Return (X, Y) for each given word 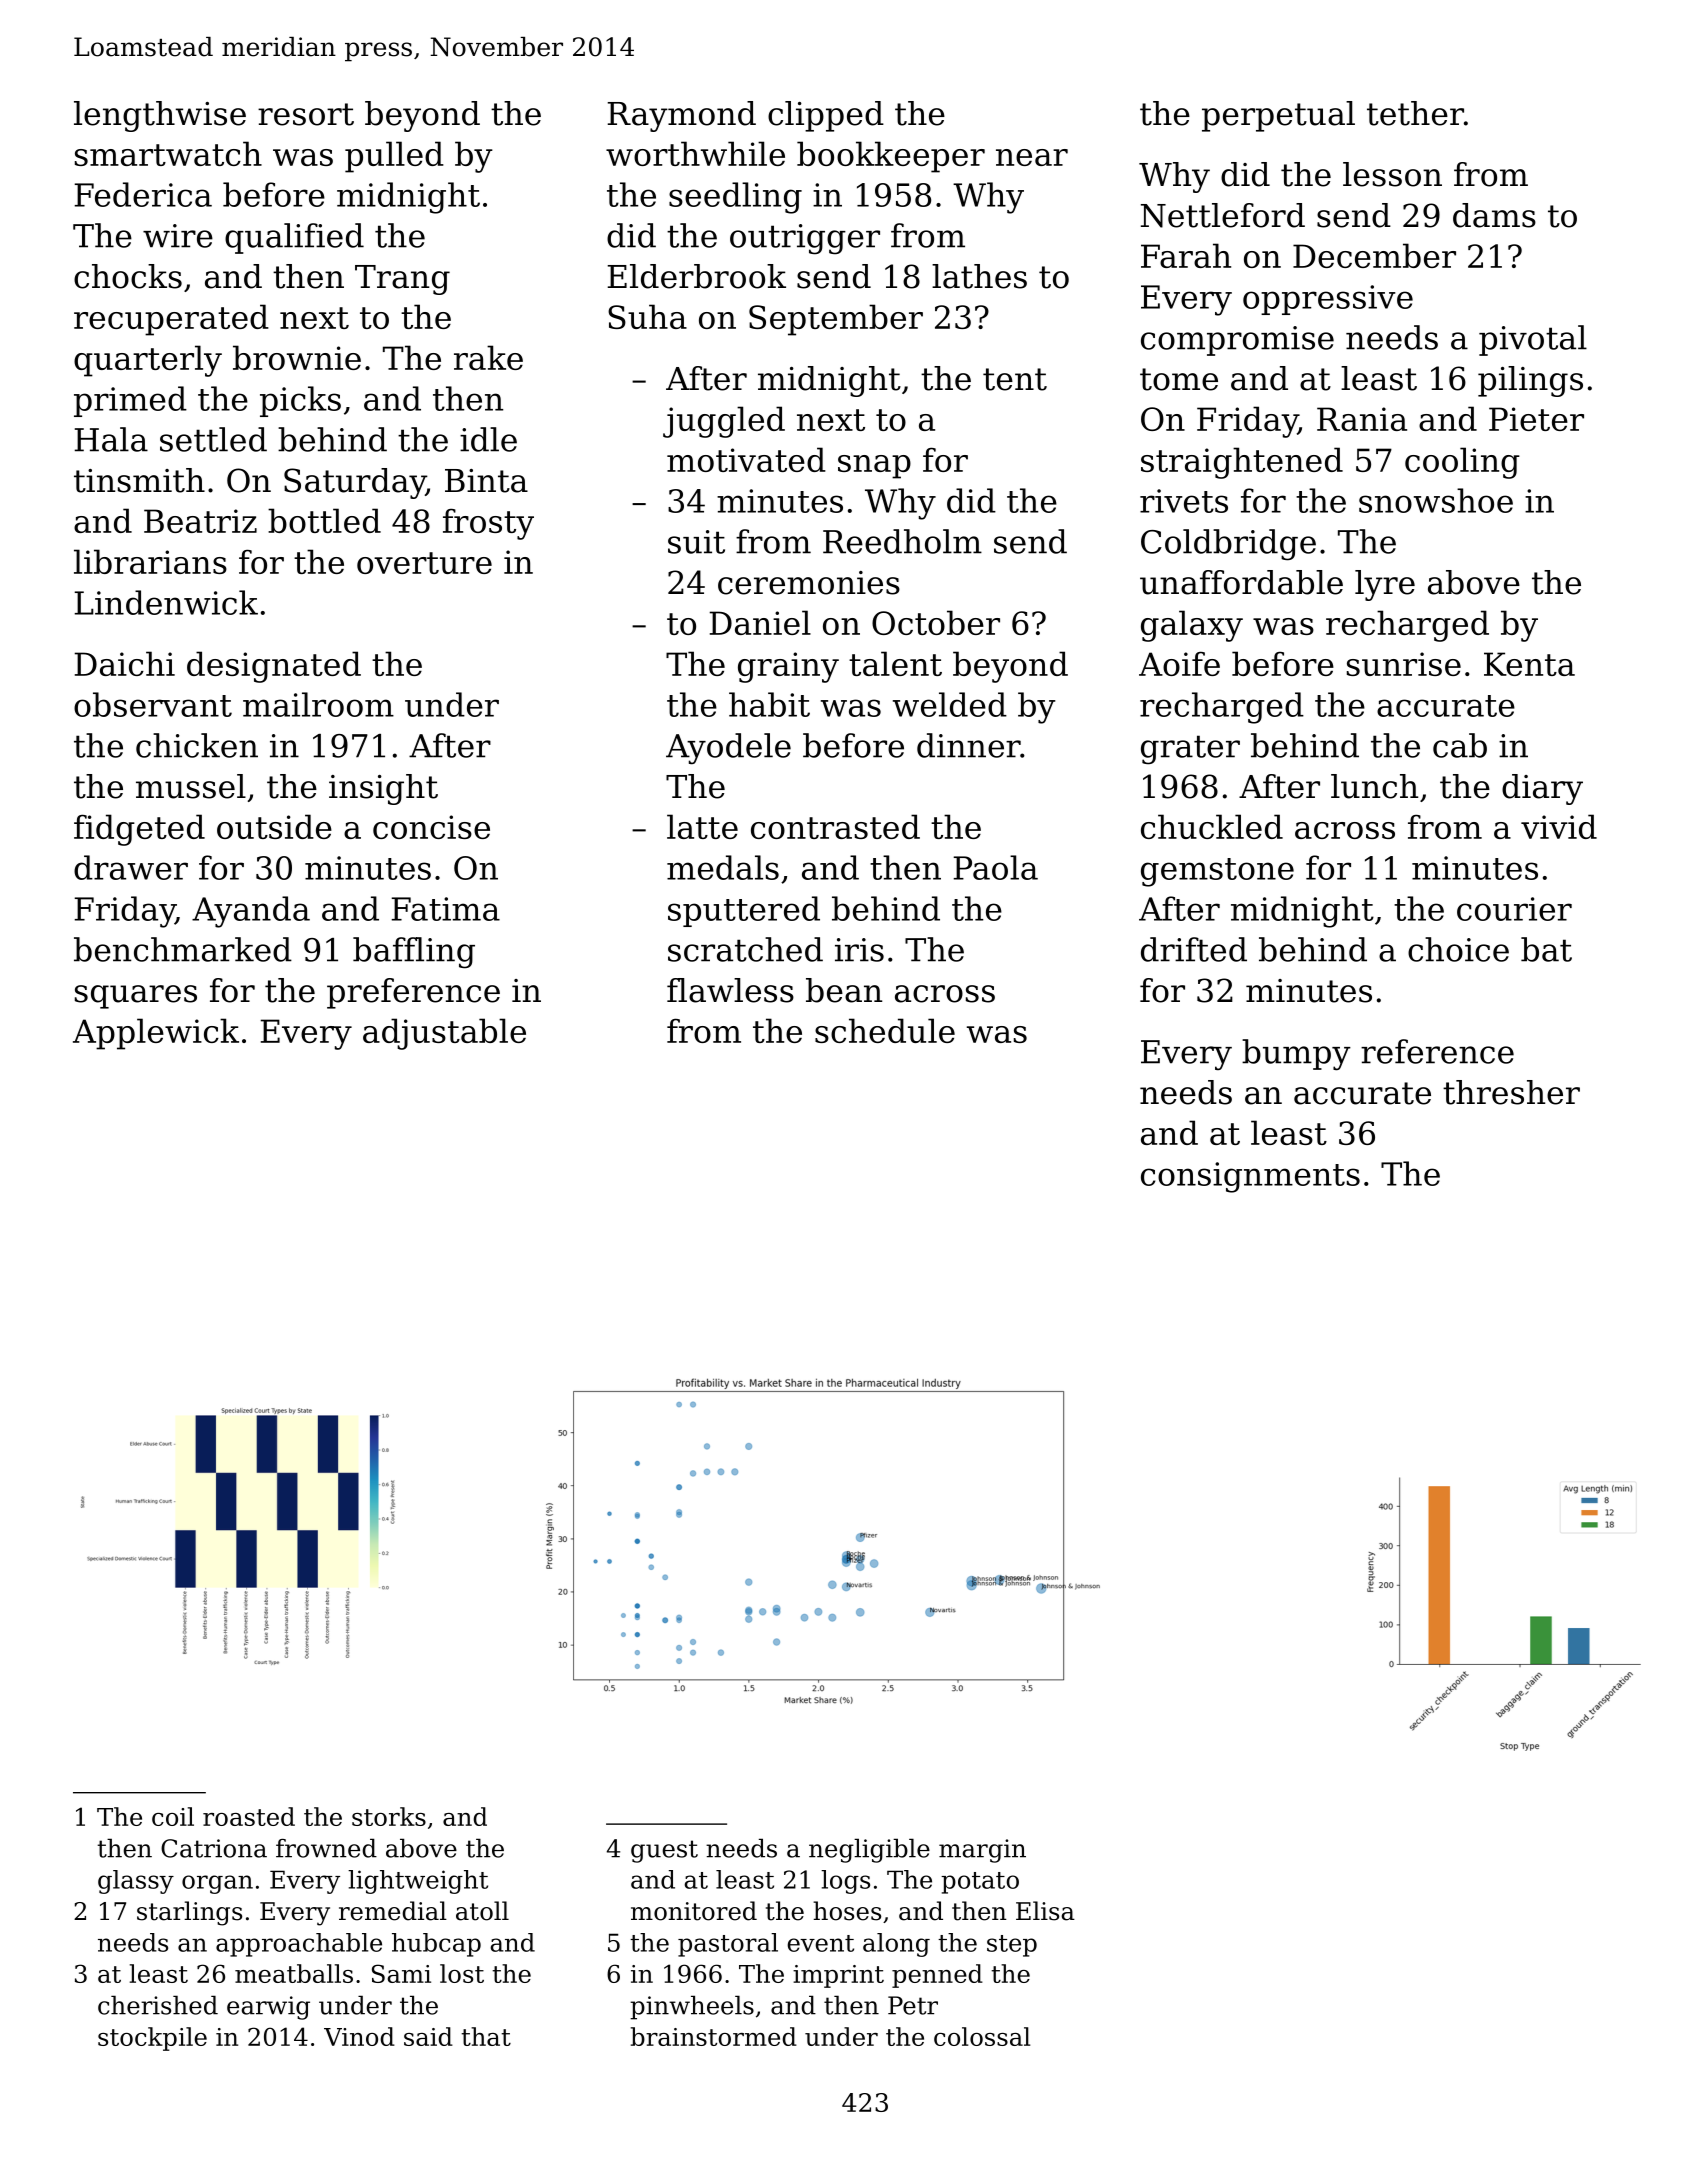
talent (895, 663)
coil (173, 1816)
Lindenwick (166, 602)
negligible (869, 1850)
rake (488, 357)
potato (980, 1883)
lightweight (418, 1882)
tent (1015, 379)
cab (1460, 745)
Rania (1362, 419)
